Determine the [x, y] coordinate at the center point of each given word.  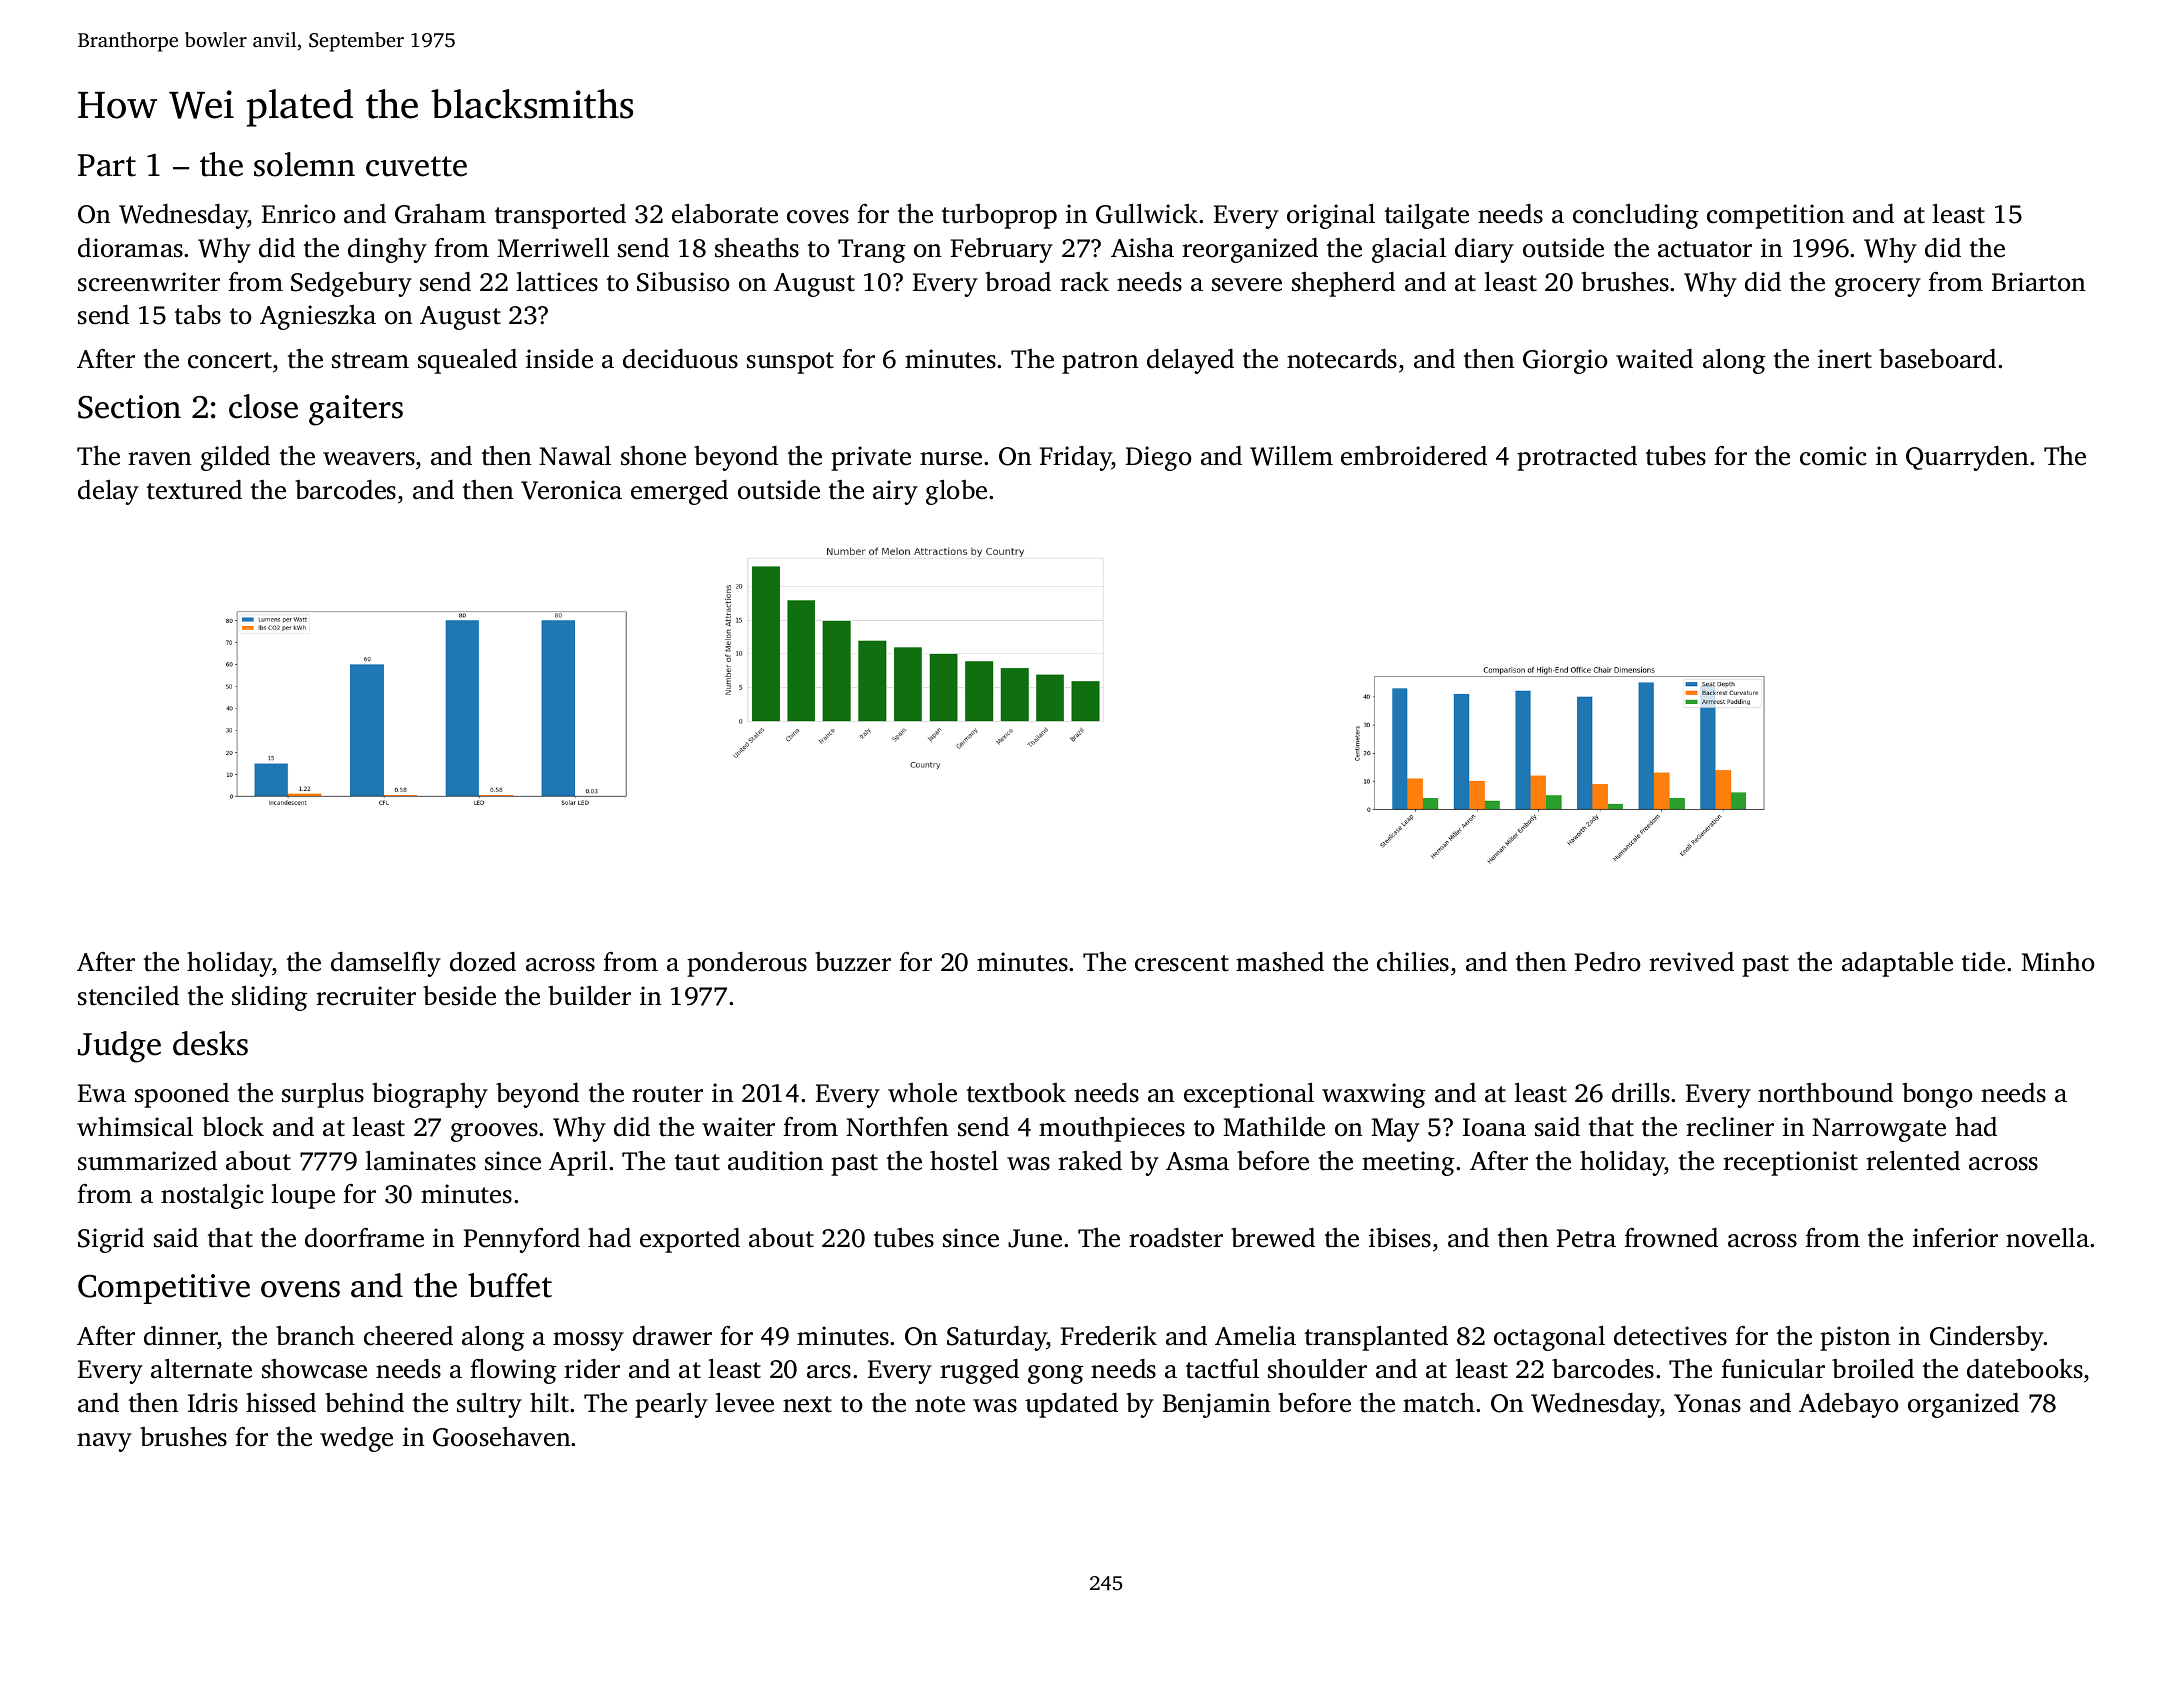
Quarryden [1967, 458]
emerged [679, 492]
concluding [1636, 216]
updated [1071, 1405]
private [871, 458]
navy [104, 1442]
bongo [1937, 1095]
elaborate [725, 214]
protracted [1577, 458]
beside [459, 996]
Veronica [571, 490]
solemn [304, 164]
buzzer [853, 962]
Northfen [897, 1127]
